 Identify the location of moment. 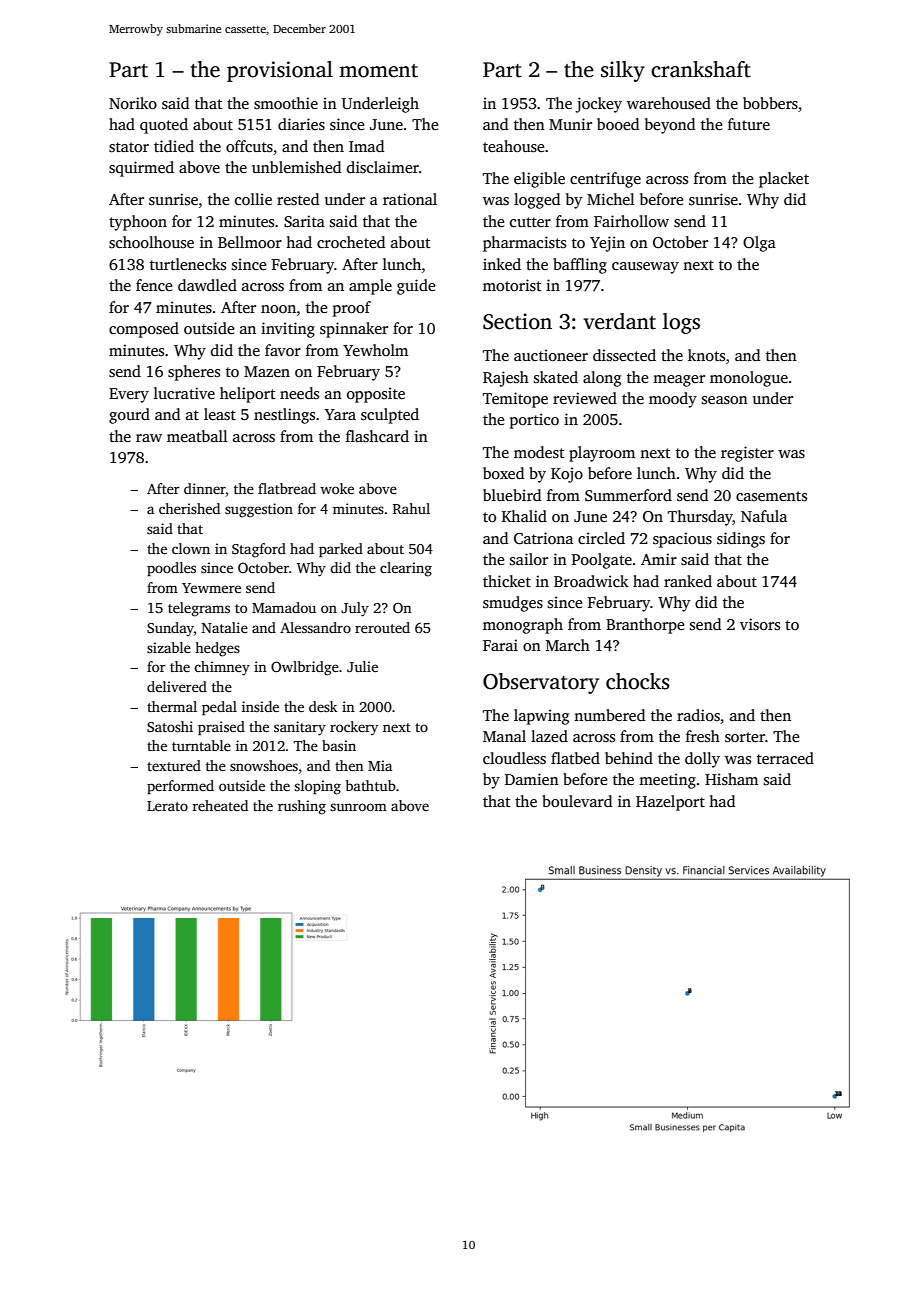
(378, 71).
